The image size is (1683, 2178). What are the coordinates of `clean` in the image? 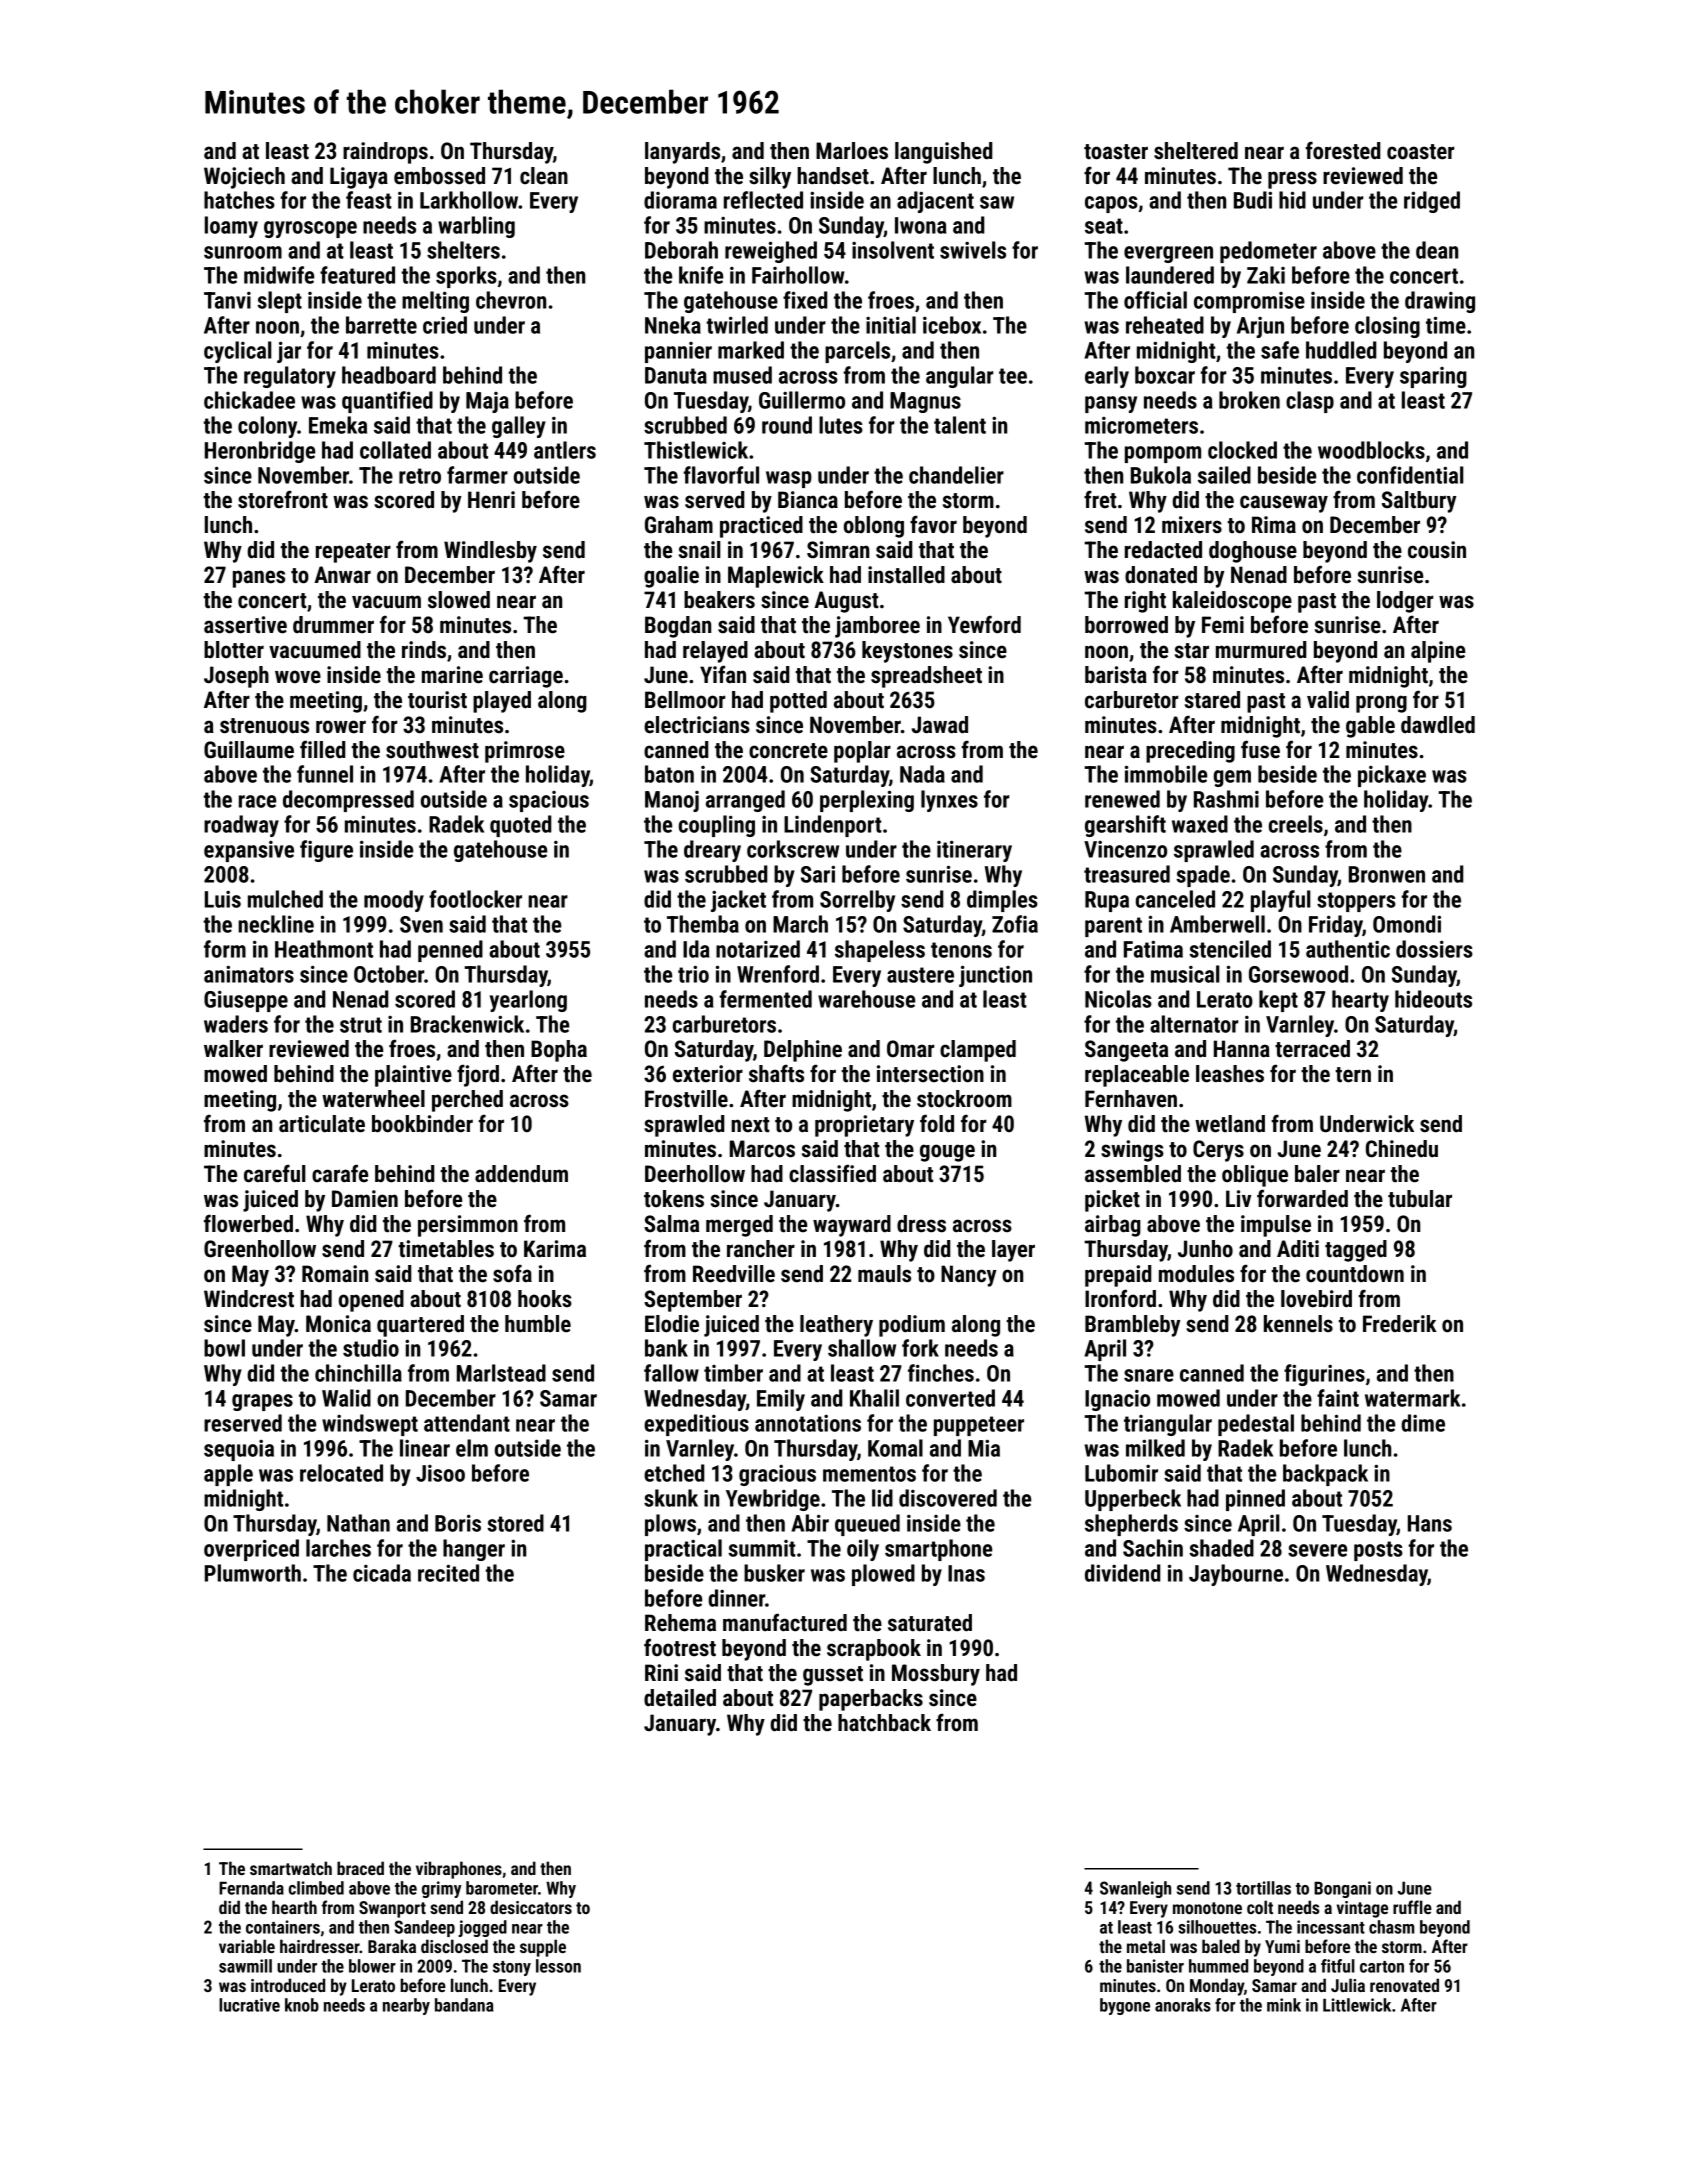 It's located at (544, 176).
